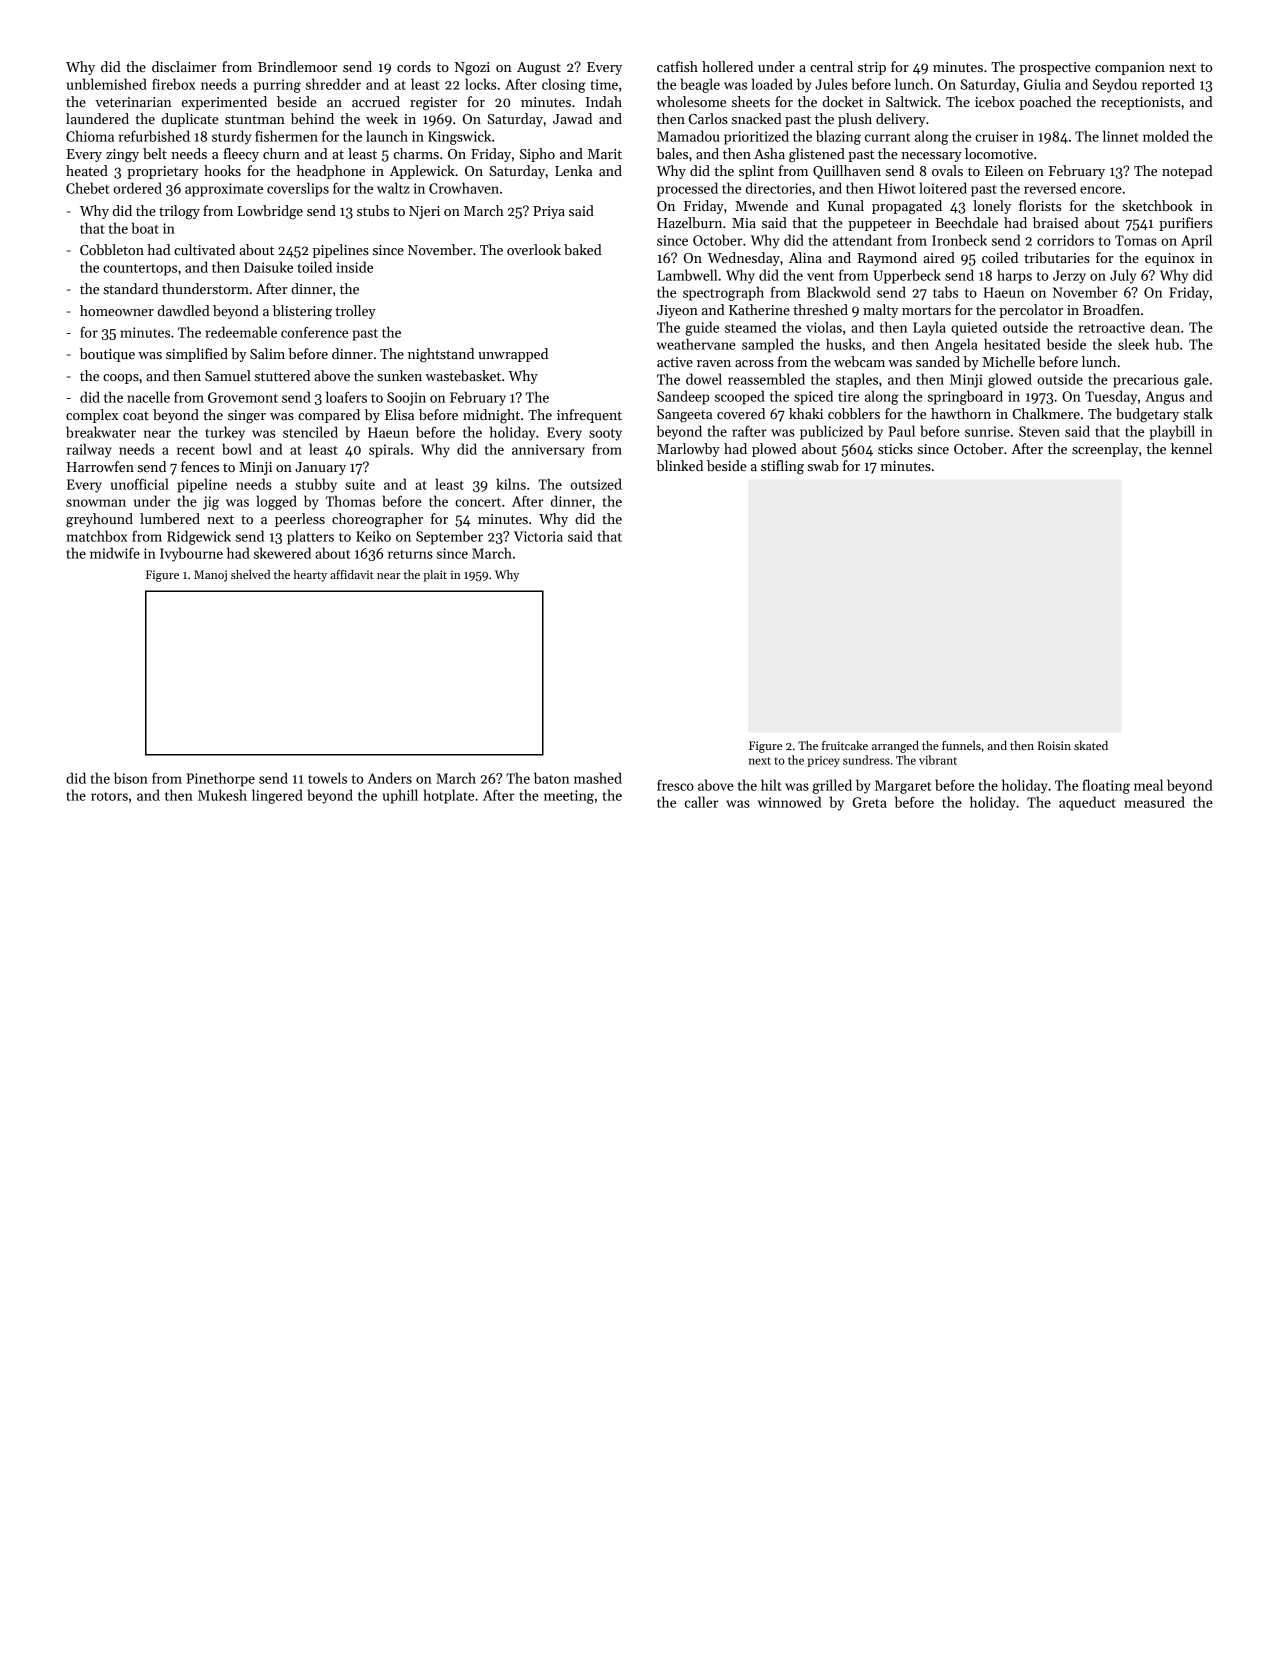 The width and height of the document is (1279, 1655). I want to click on kennel, so click(1191, 448).
